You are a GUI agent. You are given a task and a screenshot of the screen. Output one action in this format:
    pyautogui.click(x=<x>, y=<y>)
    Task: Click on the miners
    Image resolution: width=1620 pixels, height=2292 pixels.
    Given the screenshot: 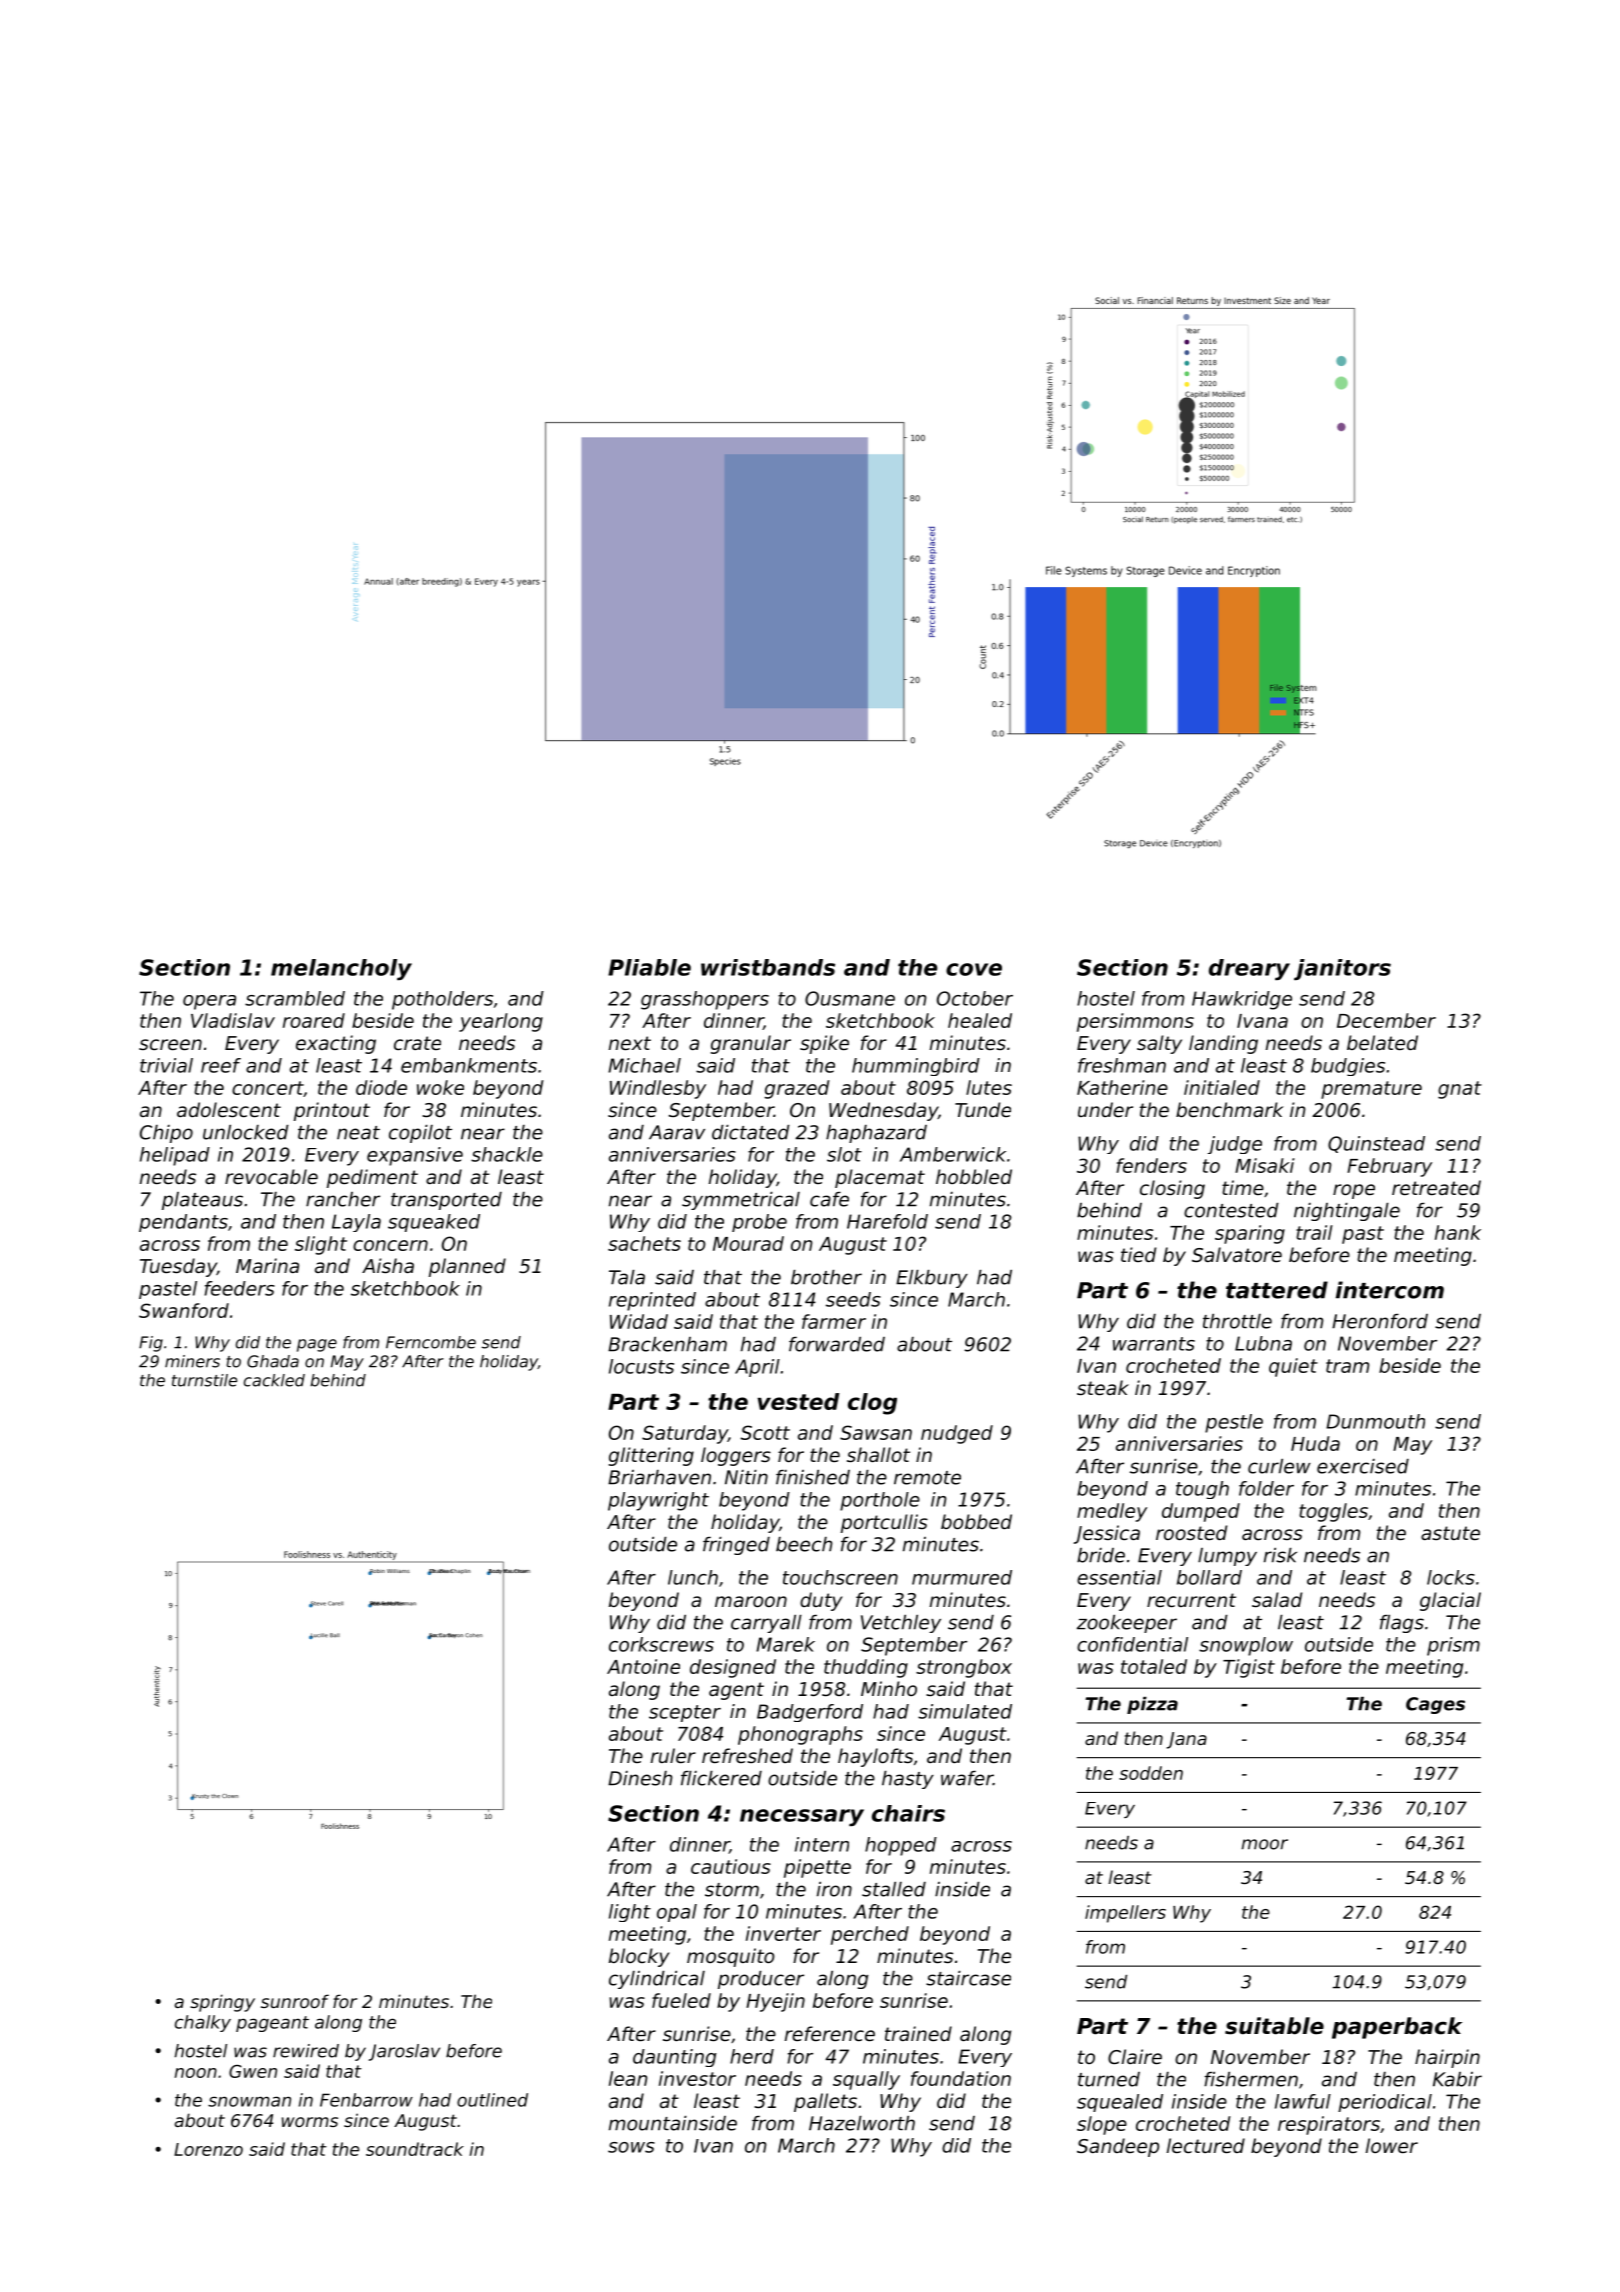 What is the action you would take?
    pyautogui.click(x=192, y=1361)
